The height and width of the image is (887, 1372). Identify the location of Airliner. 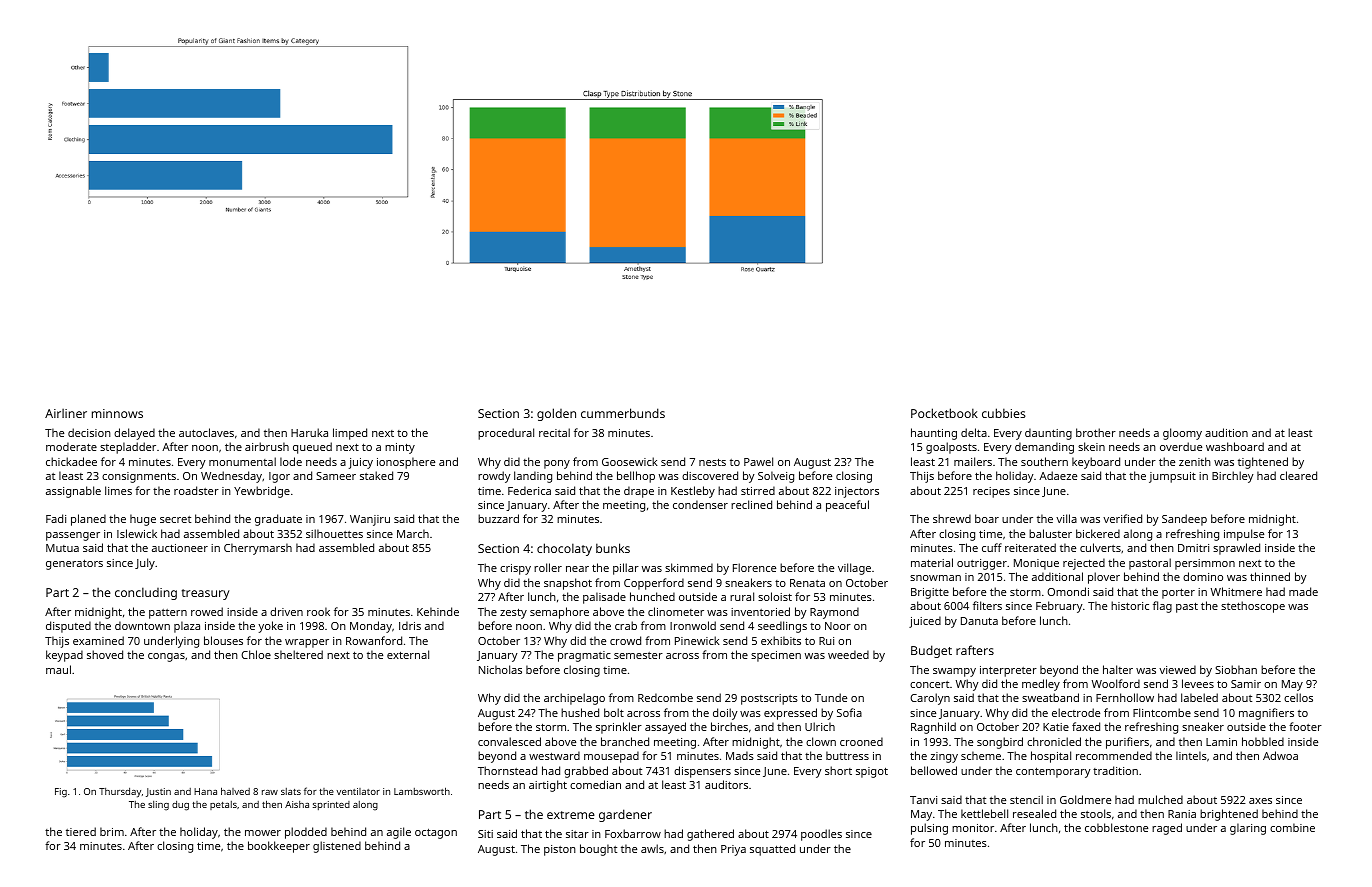
(66, 413).
